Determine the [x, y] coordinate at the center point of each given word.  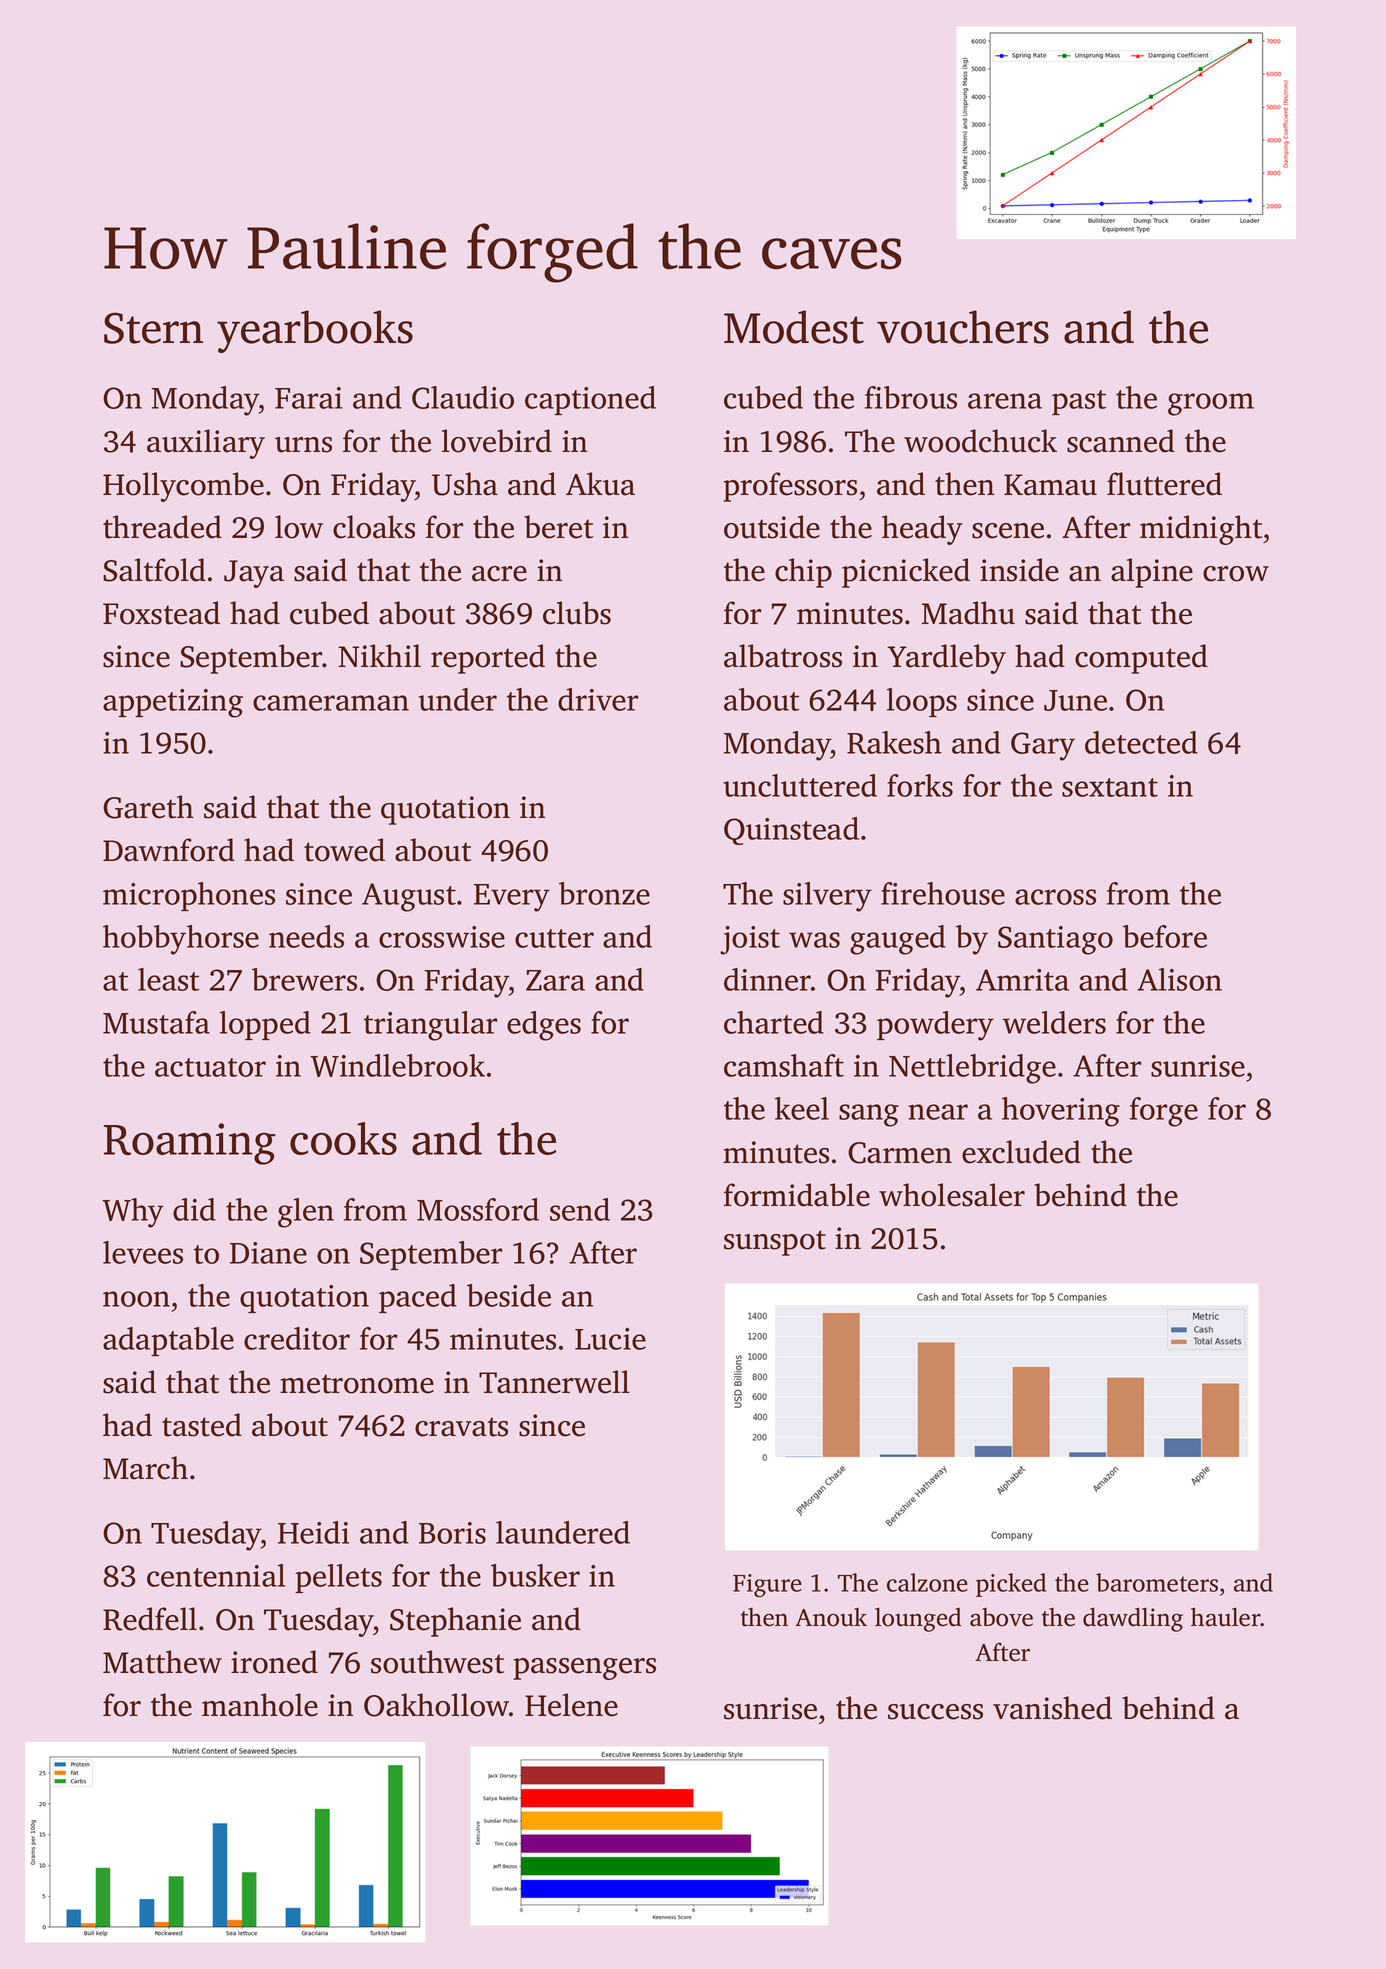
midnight [1201, 530]
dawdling [1133, 1619]
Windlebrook [398, 1065]
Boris [452, 1533]
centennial [216, 1575]
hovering [1061, 1112]
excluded [1021, 1152]
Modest [794, 327]
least [168, 979]
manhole [260, 1705]
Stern [153, 328]
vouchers [963, 327]
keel [802, 1108]
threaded [162, 527]
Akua [600, 484]
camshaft [784, 1065]
